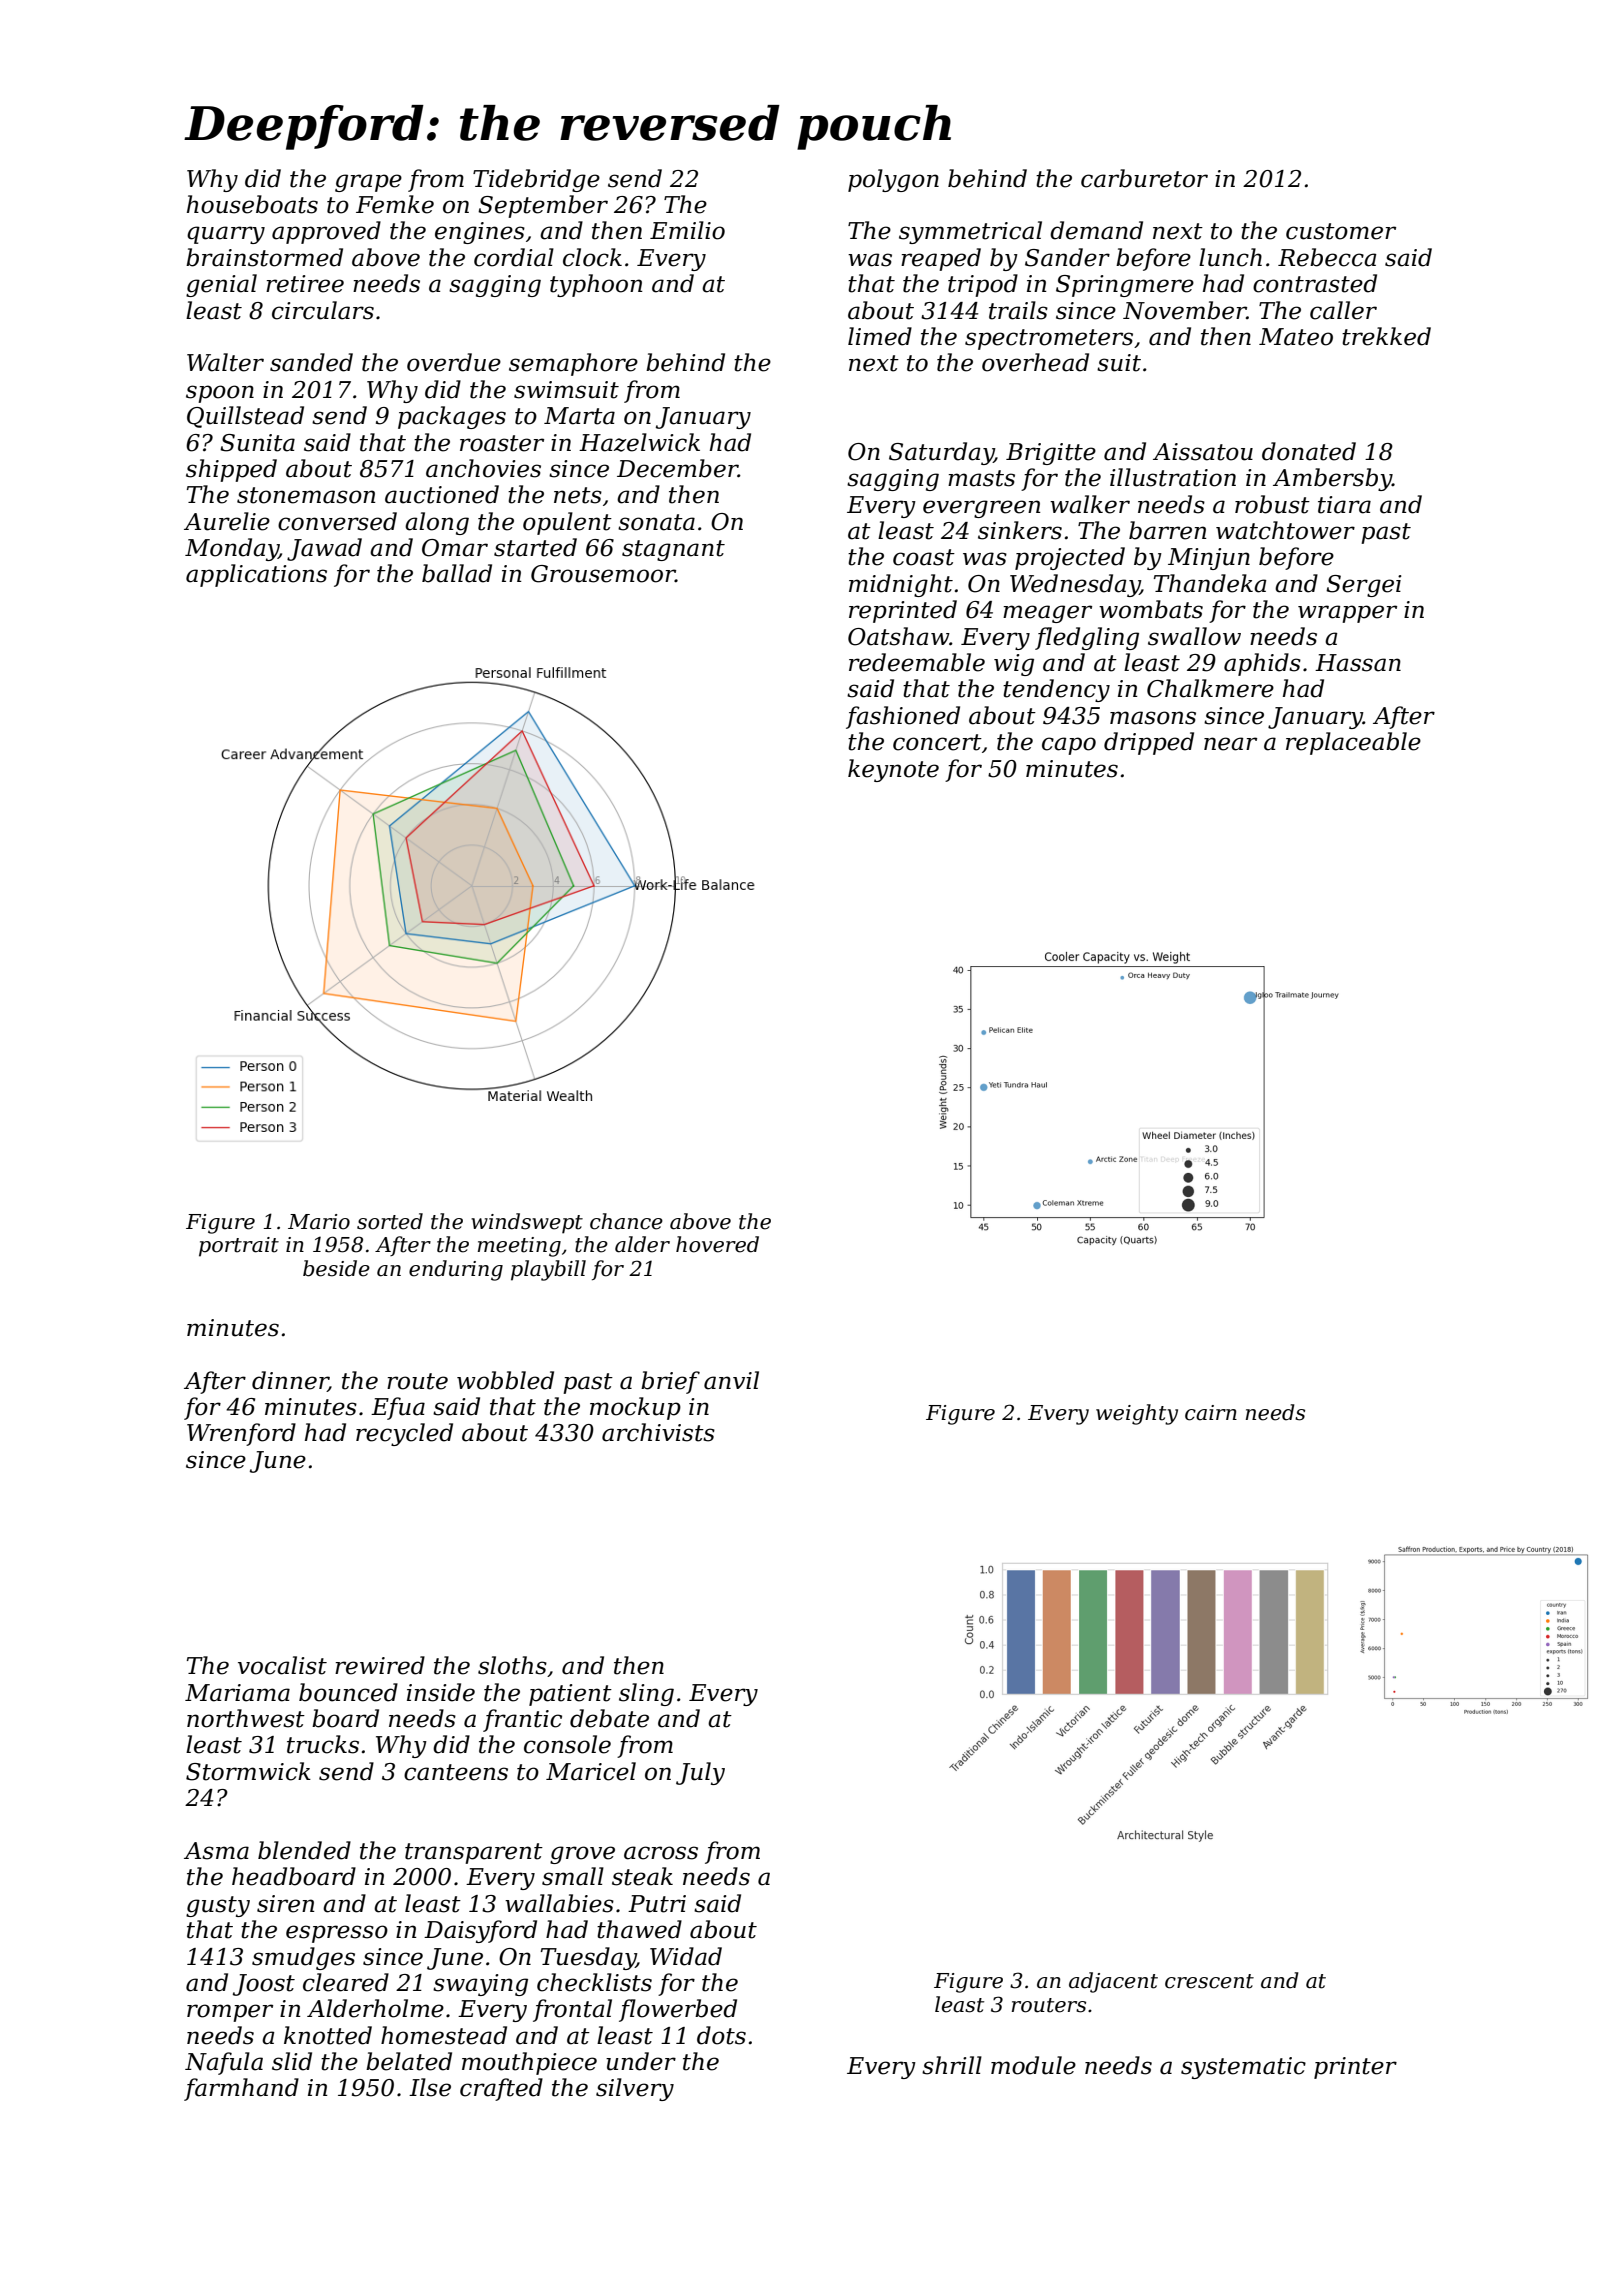 The width and height of the image is (1620, 2292). Describe the element at coordinates (1211, 1413) in the image. I see `cairn` at that location.
